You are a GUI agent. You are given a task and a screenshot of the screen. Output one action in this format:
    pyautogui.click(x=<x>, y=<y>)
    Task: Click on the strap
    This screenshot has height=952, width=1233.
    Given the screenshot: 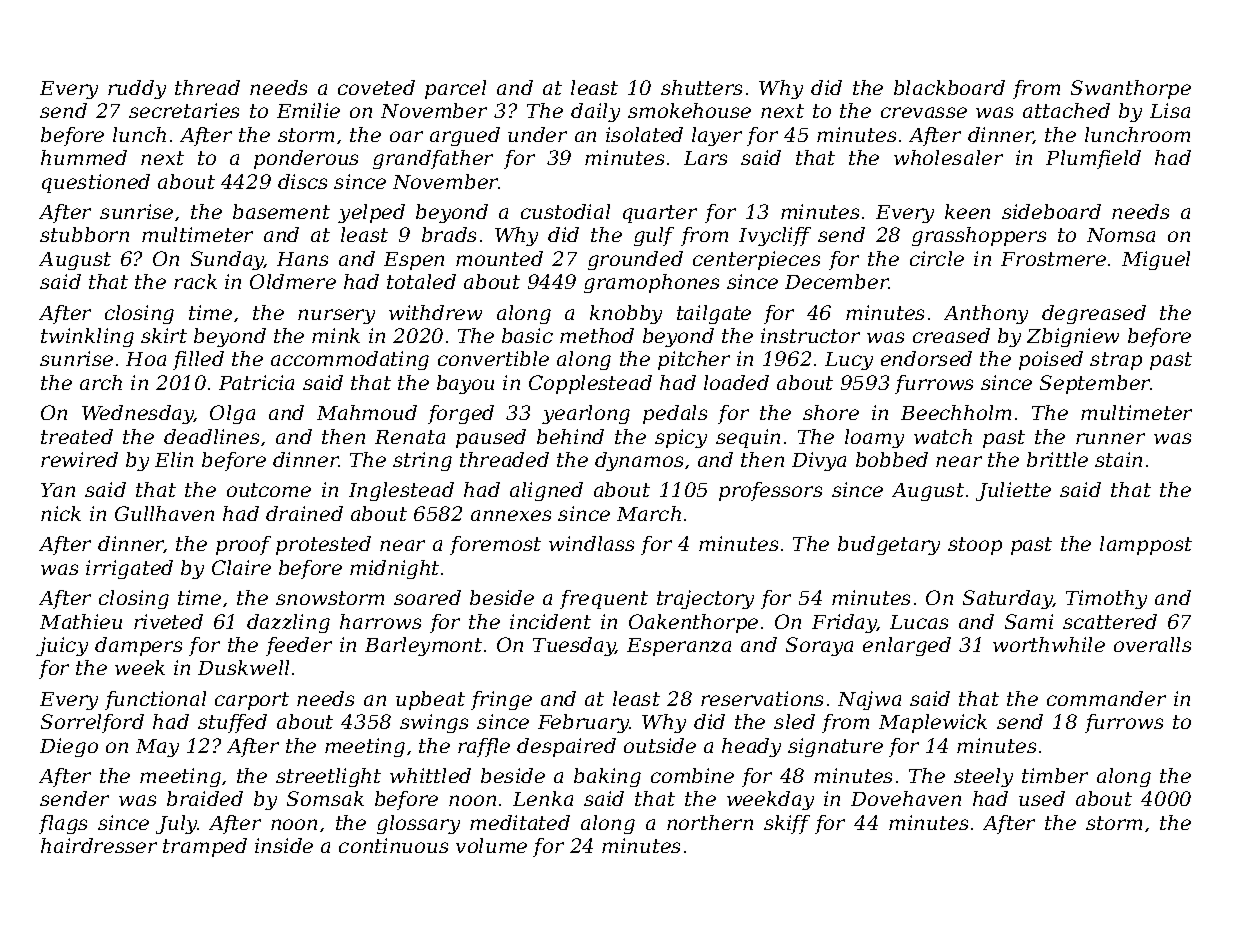 What is the action you would take?
    pyautogui.click(x=1116, y=361)
